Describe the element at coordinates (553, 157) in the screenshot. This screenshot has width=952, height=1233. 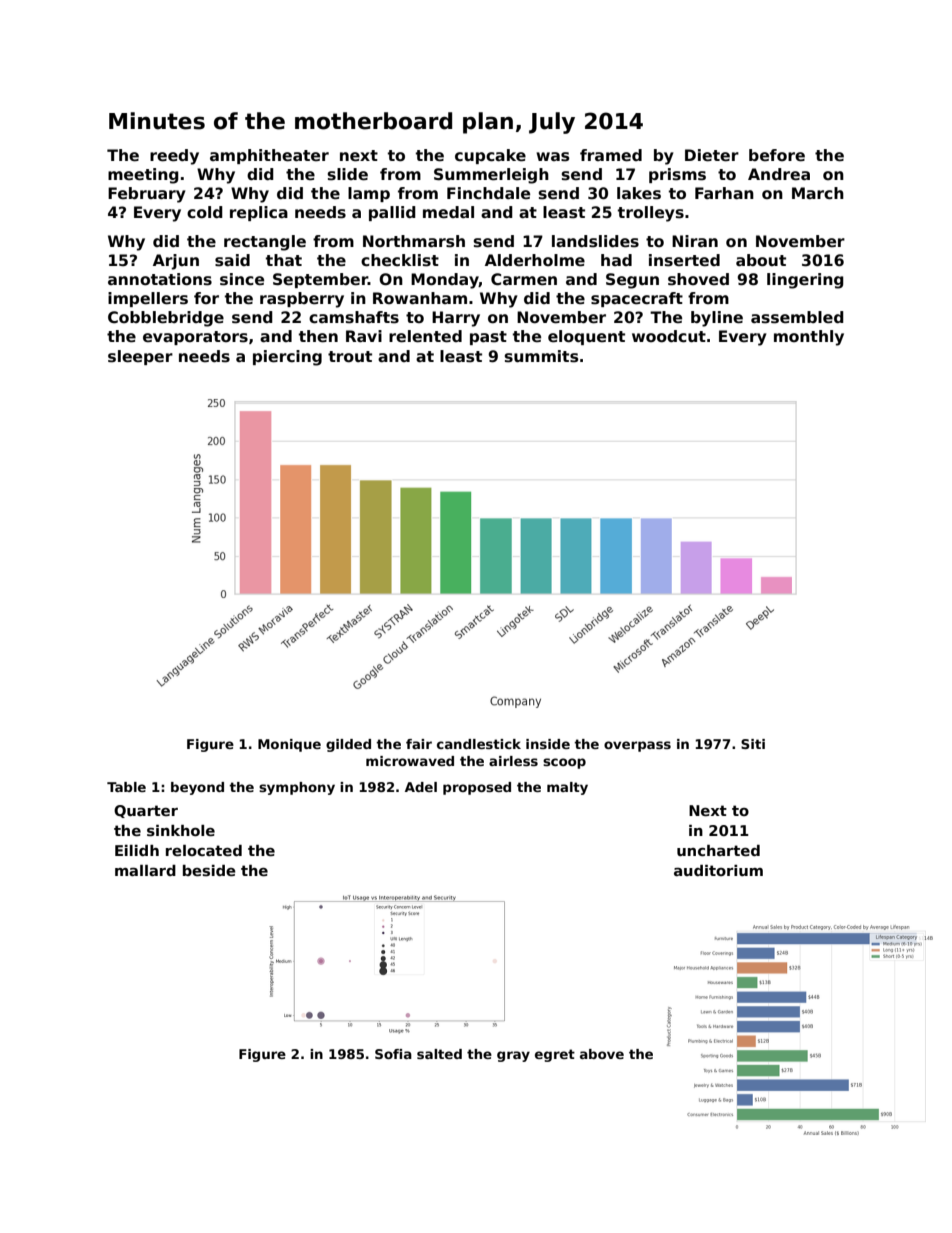
I see `was` at that location.
